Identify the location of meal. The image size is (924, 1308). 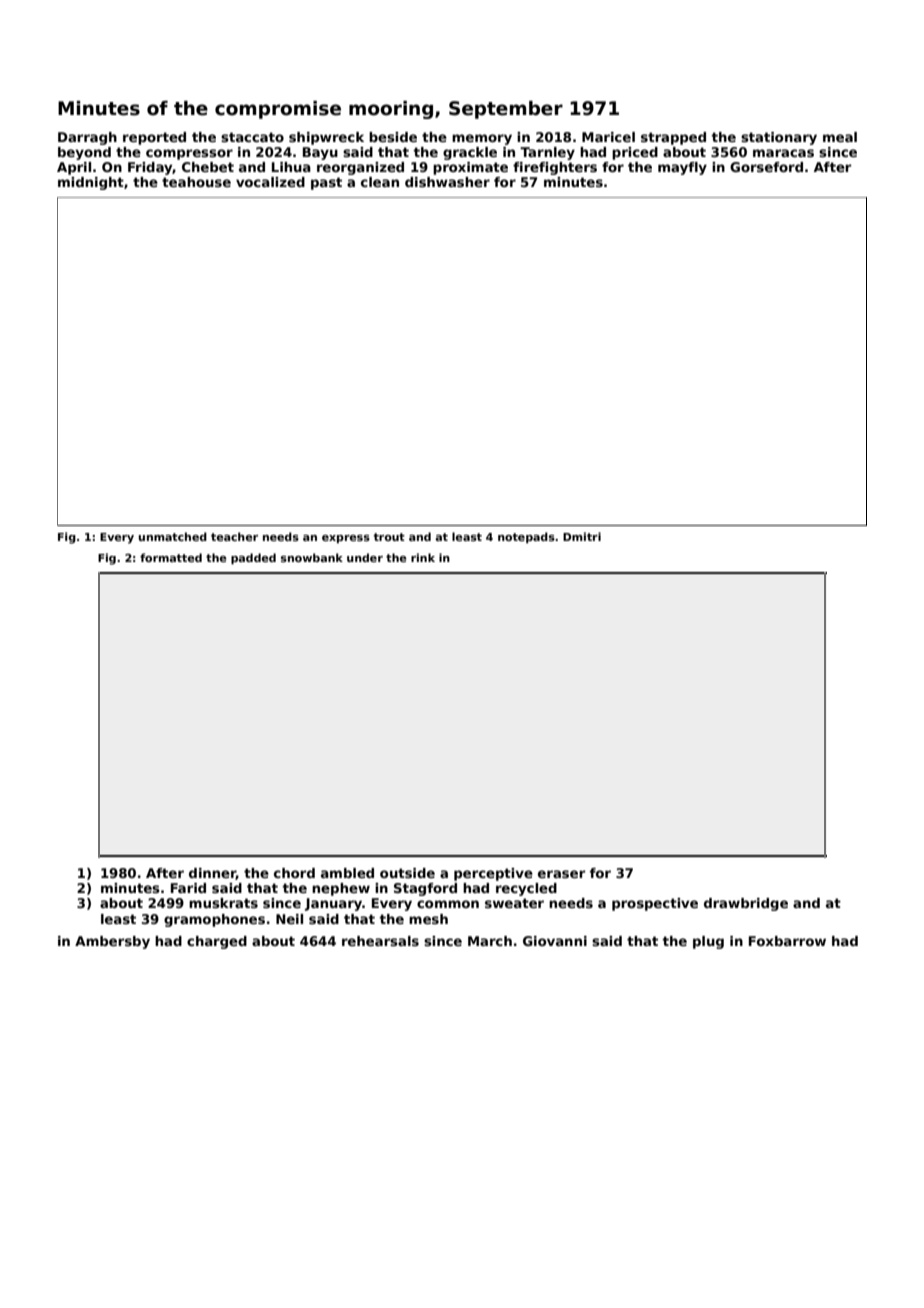
(840, 137).
